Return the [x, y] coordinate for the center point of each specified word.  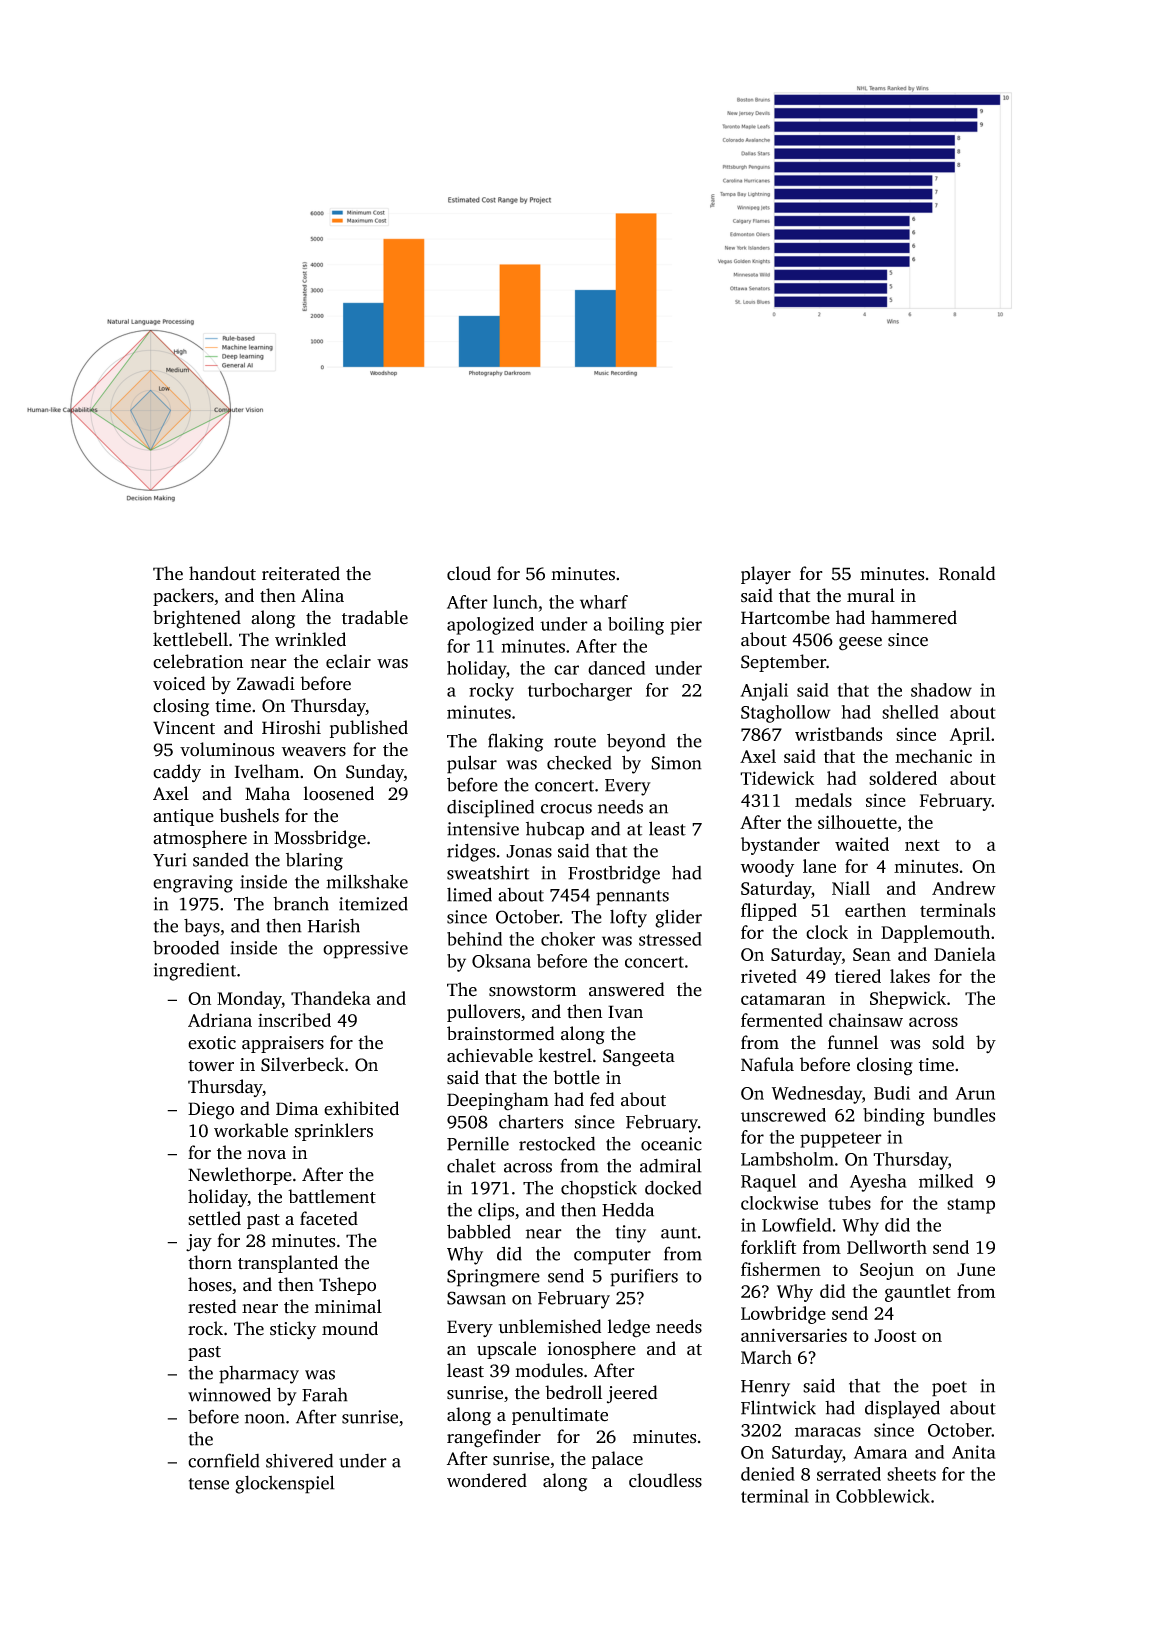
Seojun [887, 1271]
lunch [515, 602]
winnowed [229, 1394]
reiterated [301, 573]
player [766, 575]
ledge [629, 1328]
